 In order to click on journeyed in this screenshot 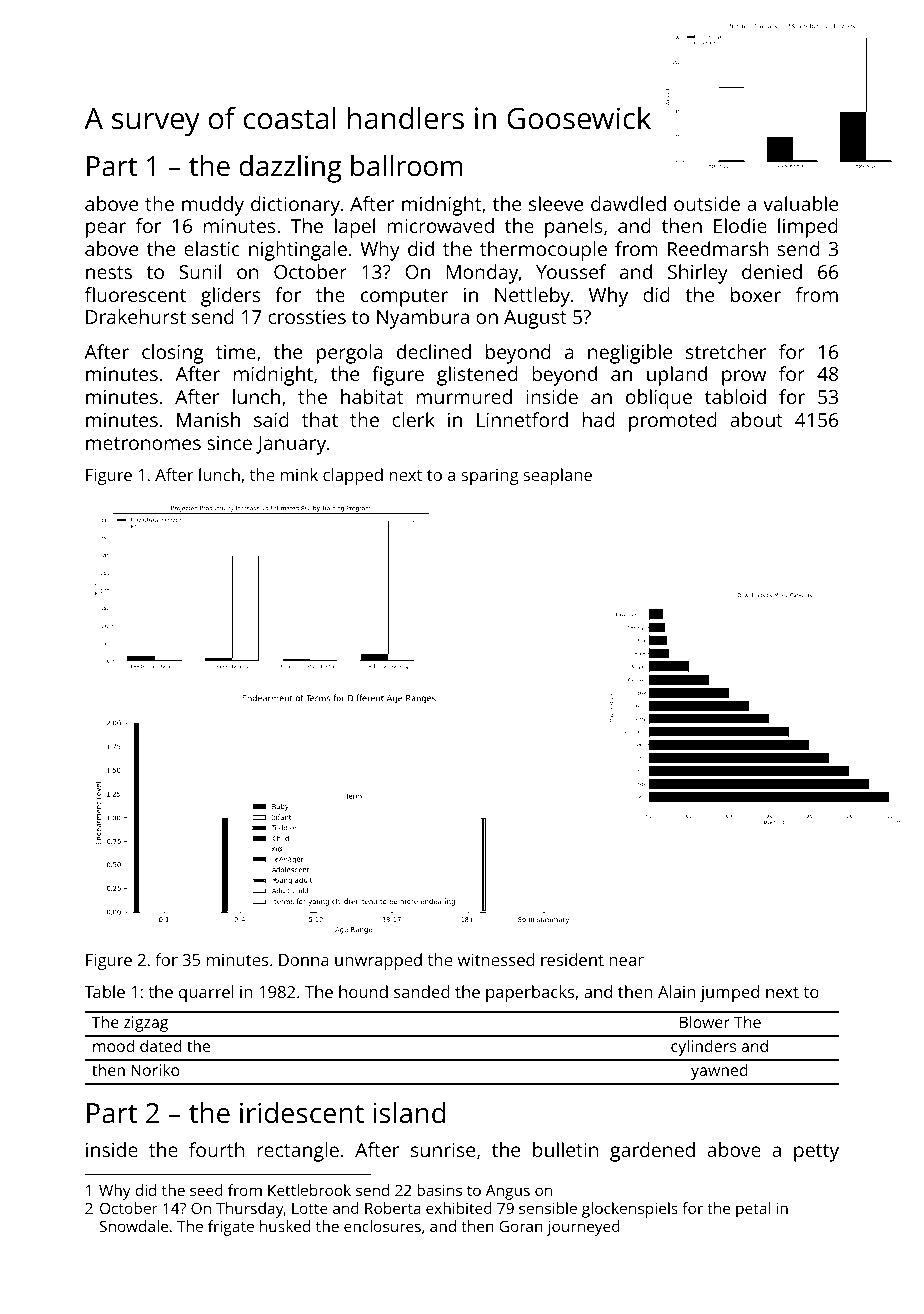, I will do `click(583, 1228)`.
